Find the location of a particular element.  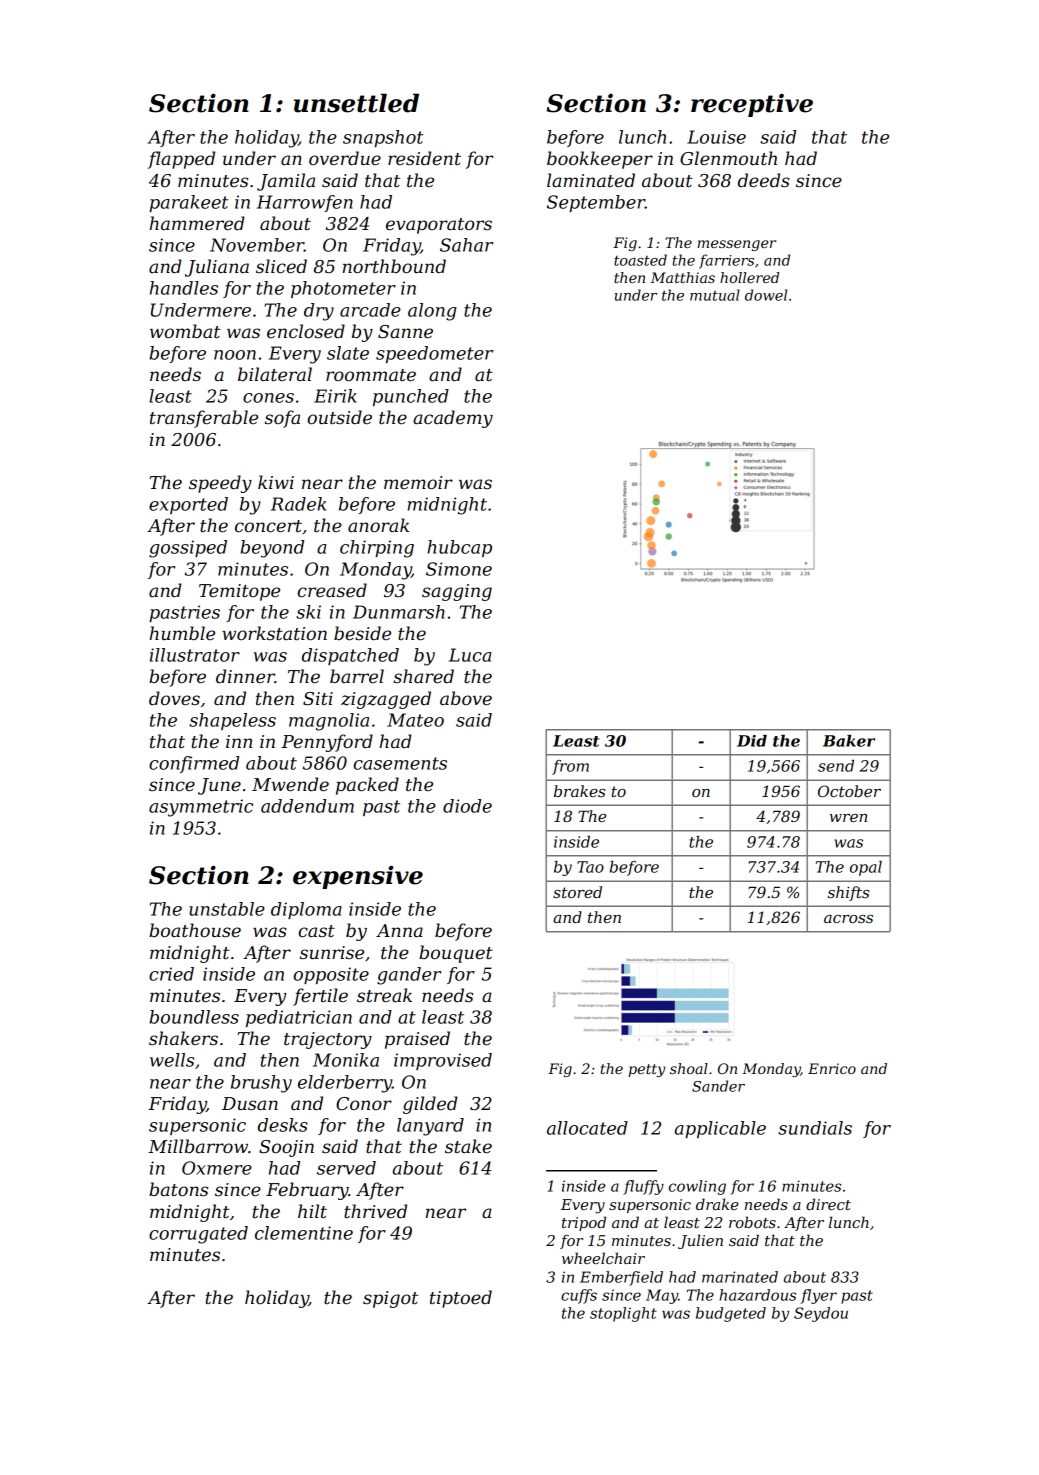

kiwi is located at coordinates (276, 482).
